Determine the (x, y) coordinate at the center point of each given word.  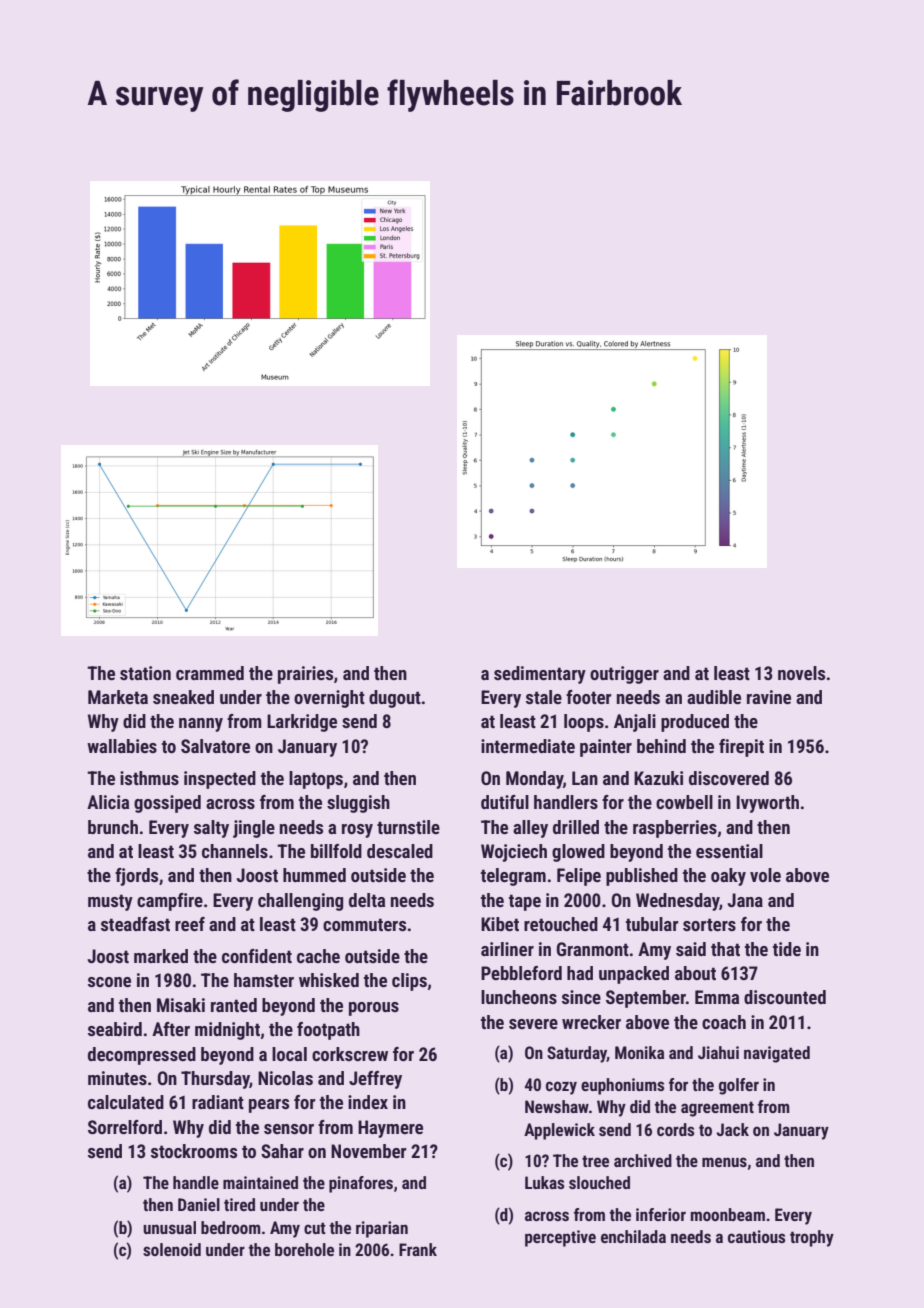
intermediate (528, 746)
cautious (756, 1236)
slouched (599, 1182)
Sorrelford (125, 1127)
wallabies (122, 746)
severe (533, 1024)
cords (675, 1129)
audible (714, 697)
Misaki (181, 1005)
